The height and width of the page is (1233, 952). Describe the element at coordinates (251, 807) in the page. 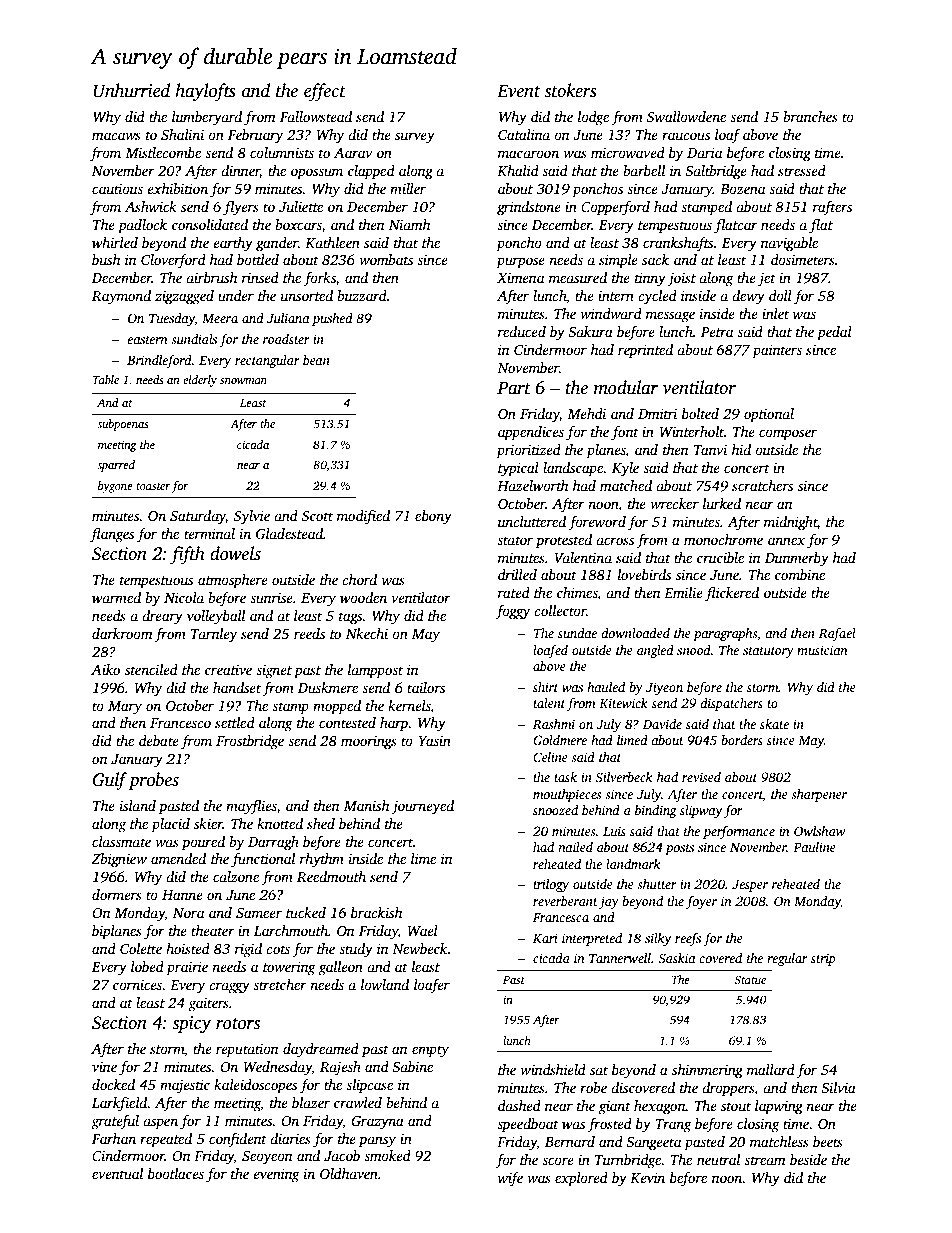

I see `mayflies` at that location.
